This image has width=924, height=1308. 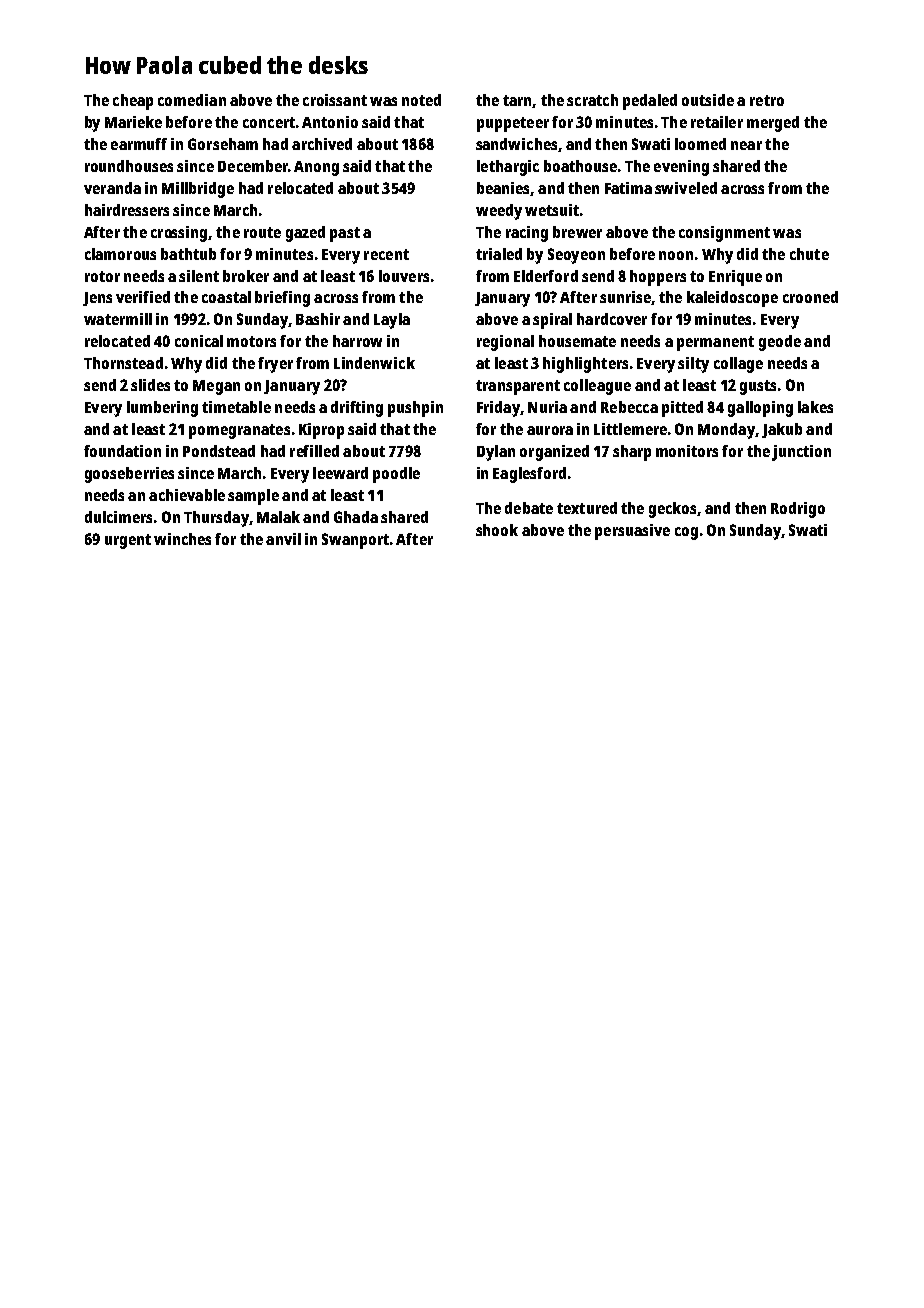 I want to click on recent, so click(x=386, y=254).
